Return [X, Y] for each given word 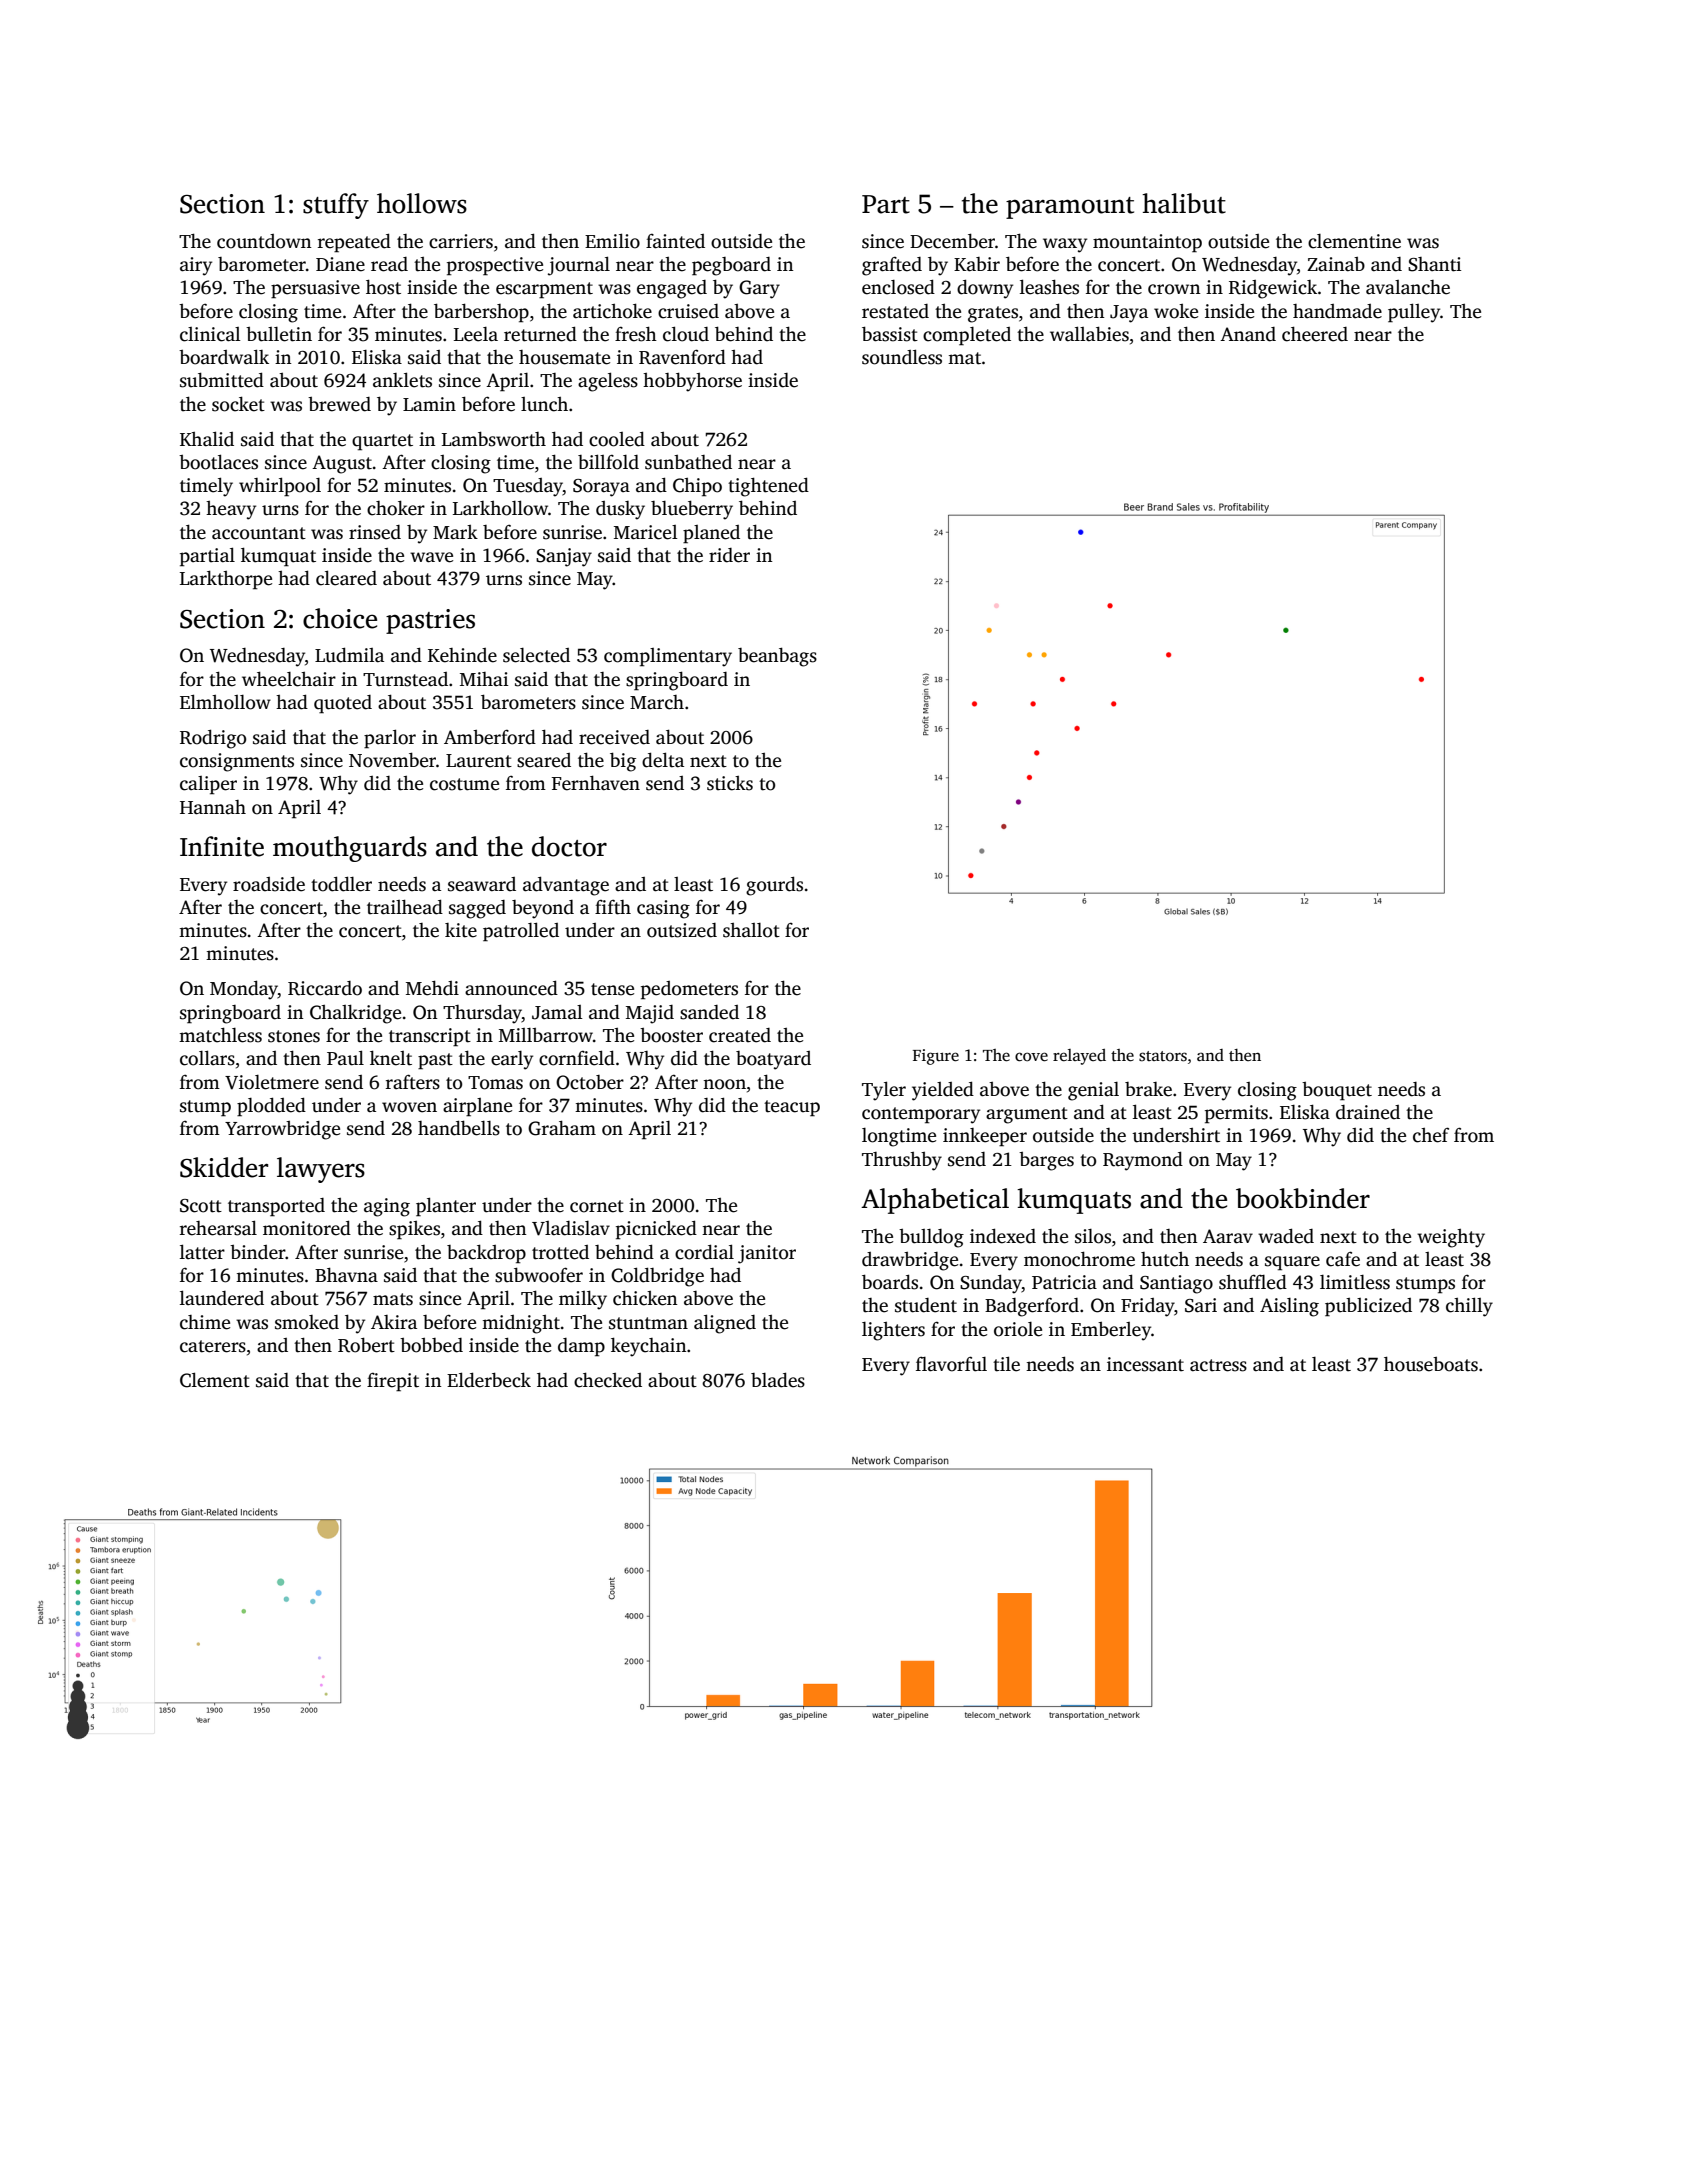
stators [1163, 1056]
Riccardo [325, 988]
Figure [936, 1057]
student [926, 1305]
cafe [1343, 1259]
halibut [1184, 203]
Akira [394, 1322]
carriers [461, 241]
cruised [688, 311]
